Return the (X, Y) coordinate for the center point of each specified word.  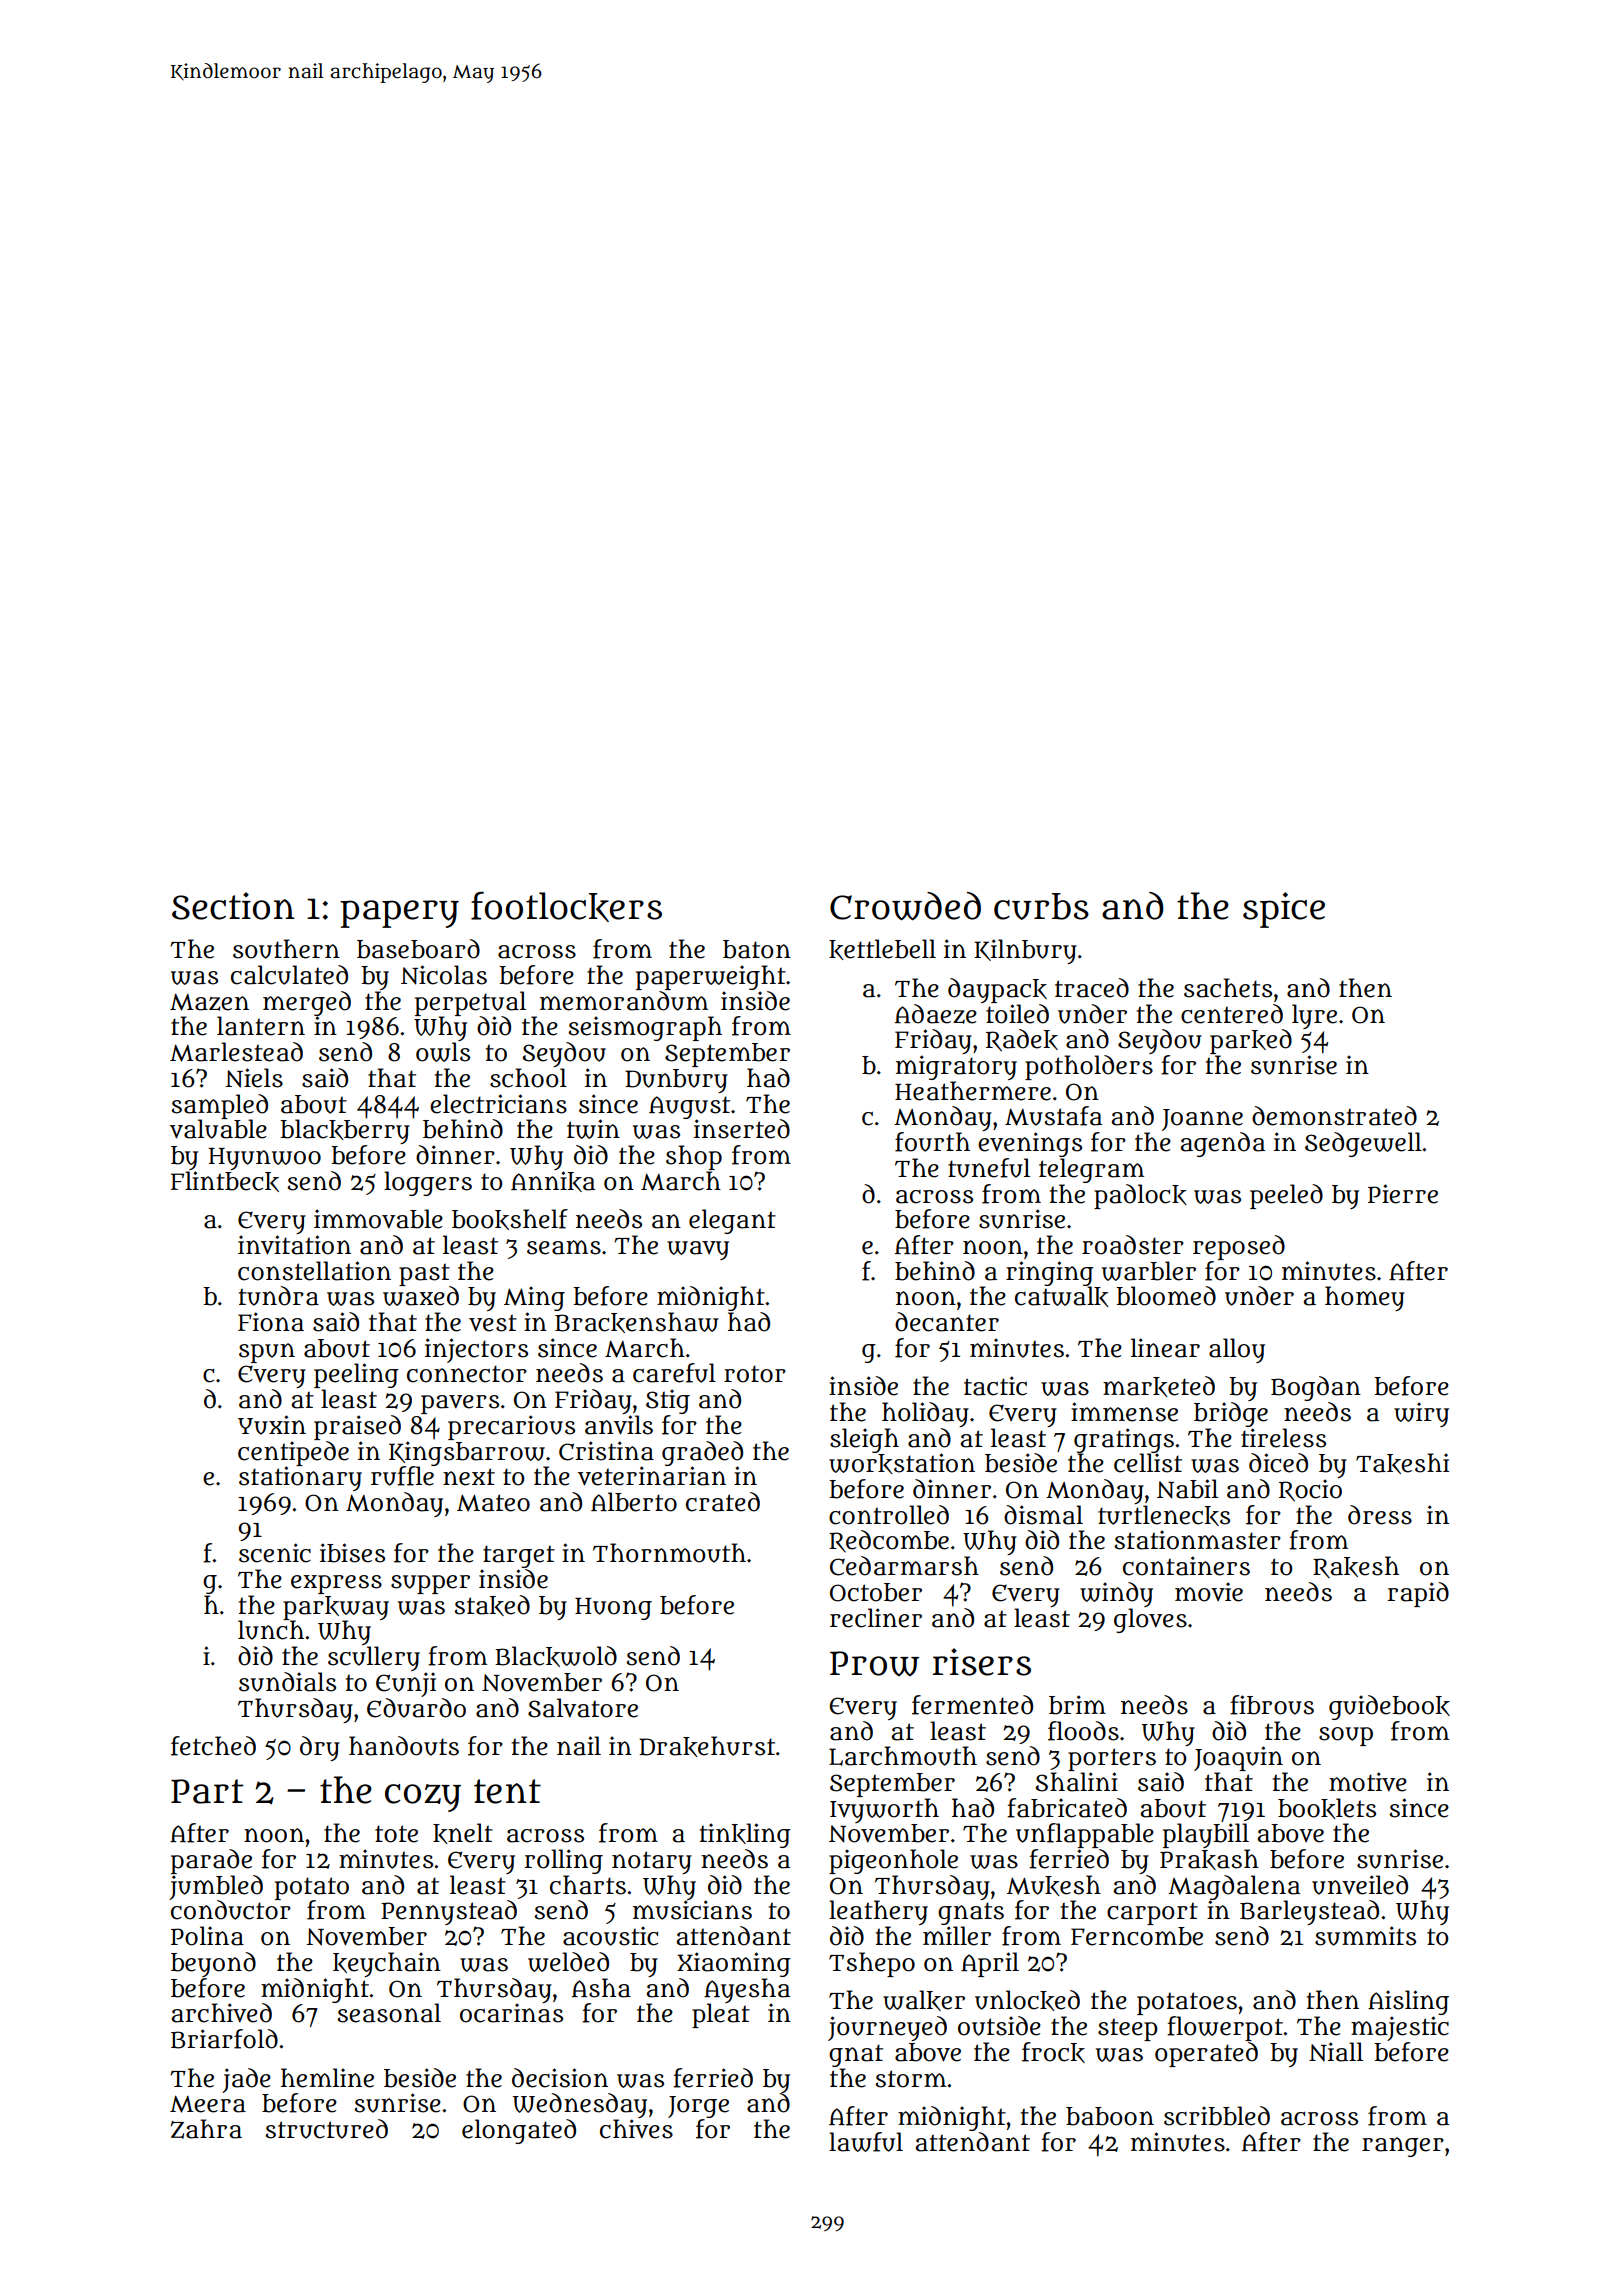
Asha (601, 1988)
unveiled (1360, 1885)
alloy (1237, 1350)
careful (674, 1373)
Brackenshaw (637, 1322)
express (336, 1584)
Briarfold (224, 2039)
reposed (1239, 1247)
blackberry (345, 1131)
